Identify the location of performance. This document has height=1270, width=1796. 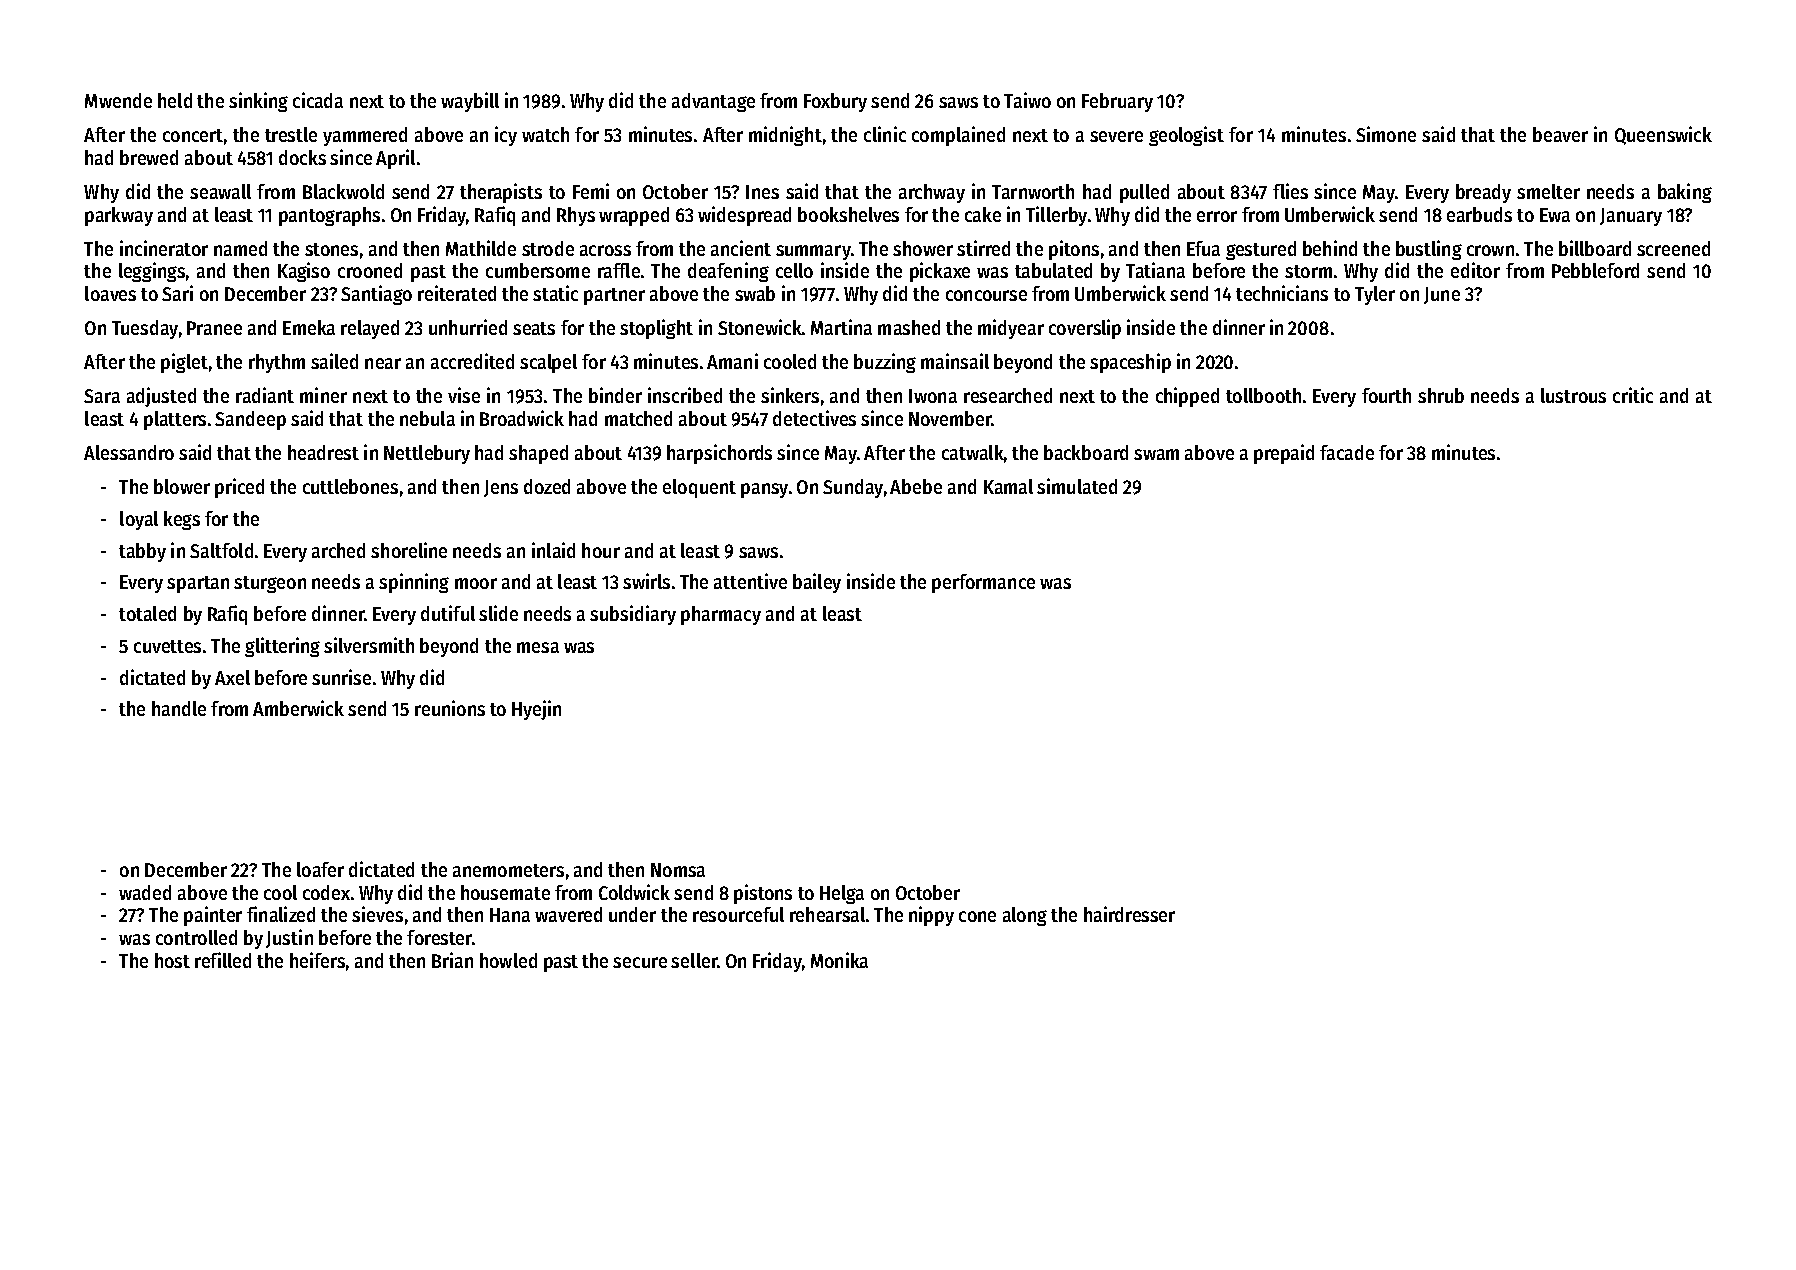
(983, 583).
